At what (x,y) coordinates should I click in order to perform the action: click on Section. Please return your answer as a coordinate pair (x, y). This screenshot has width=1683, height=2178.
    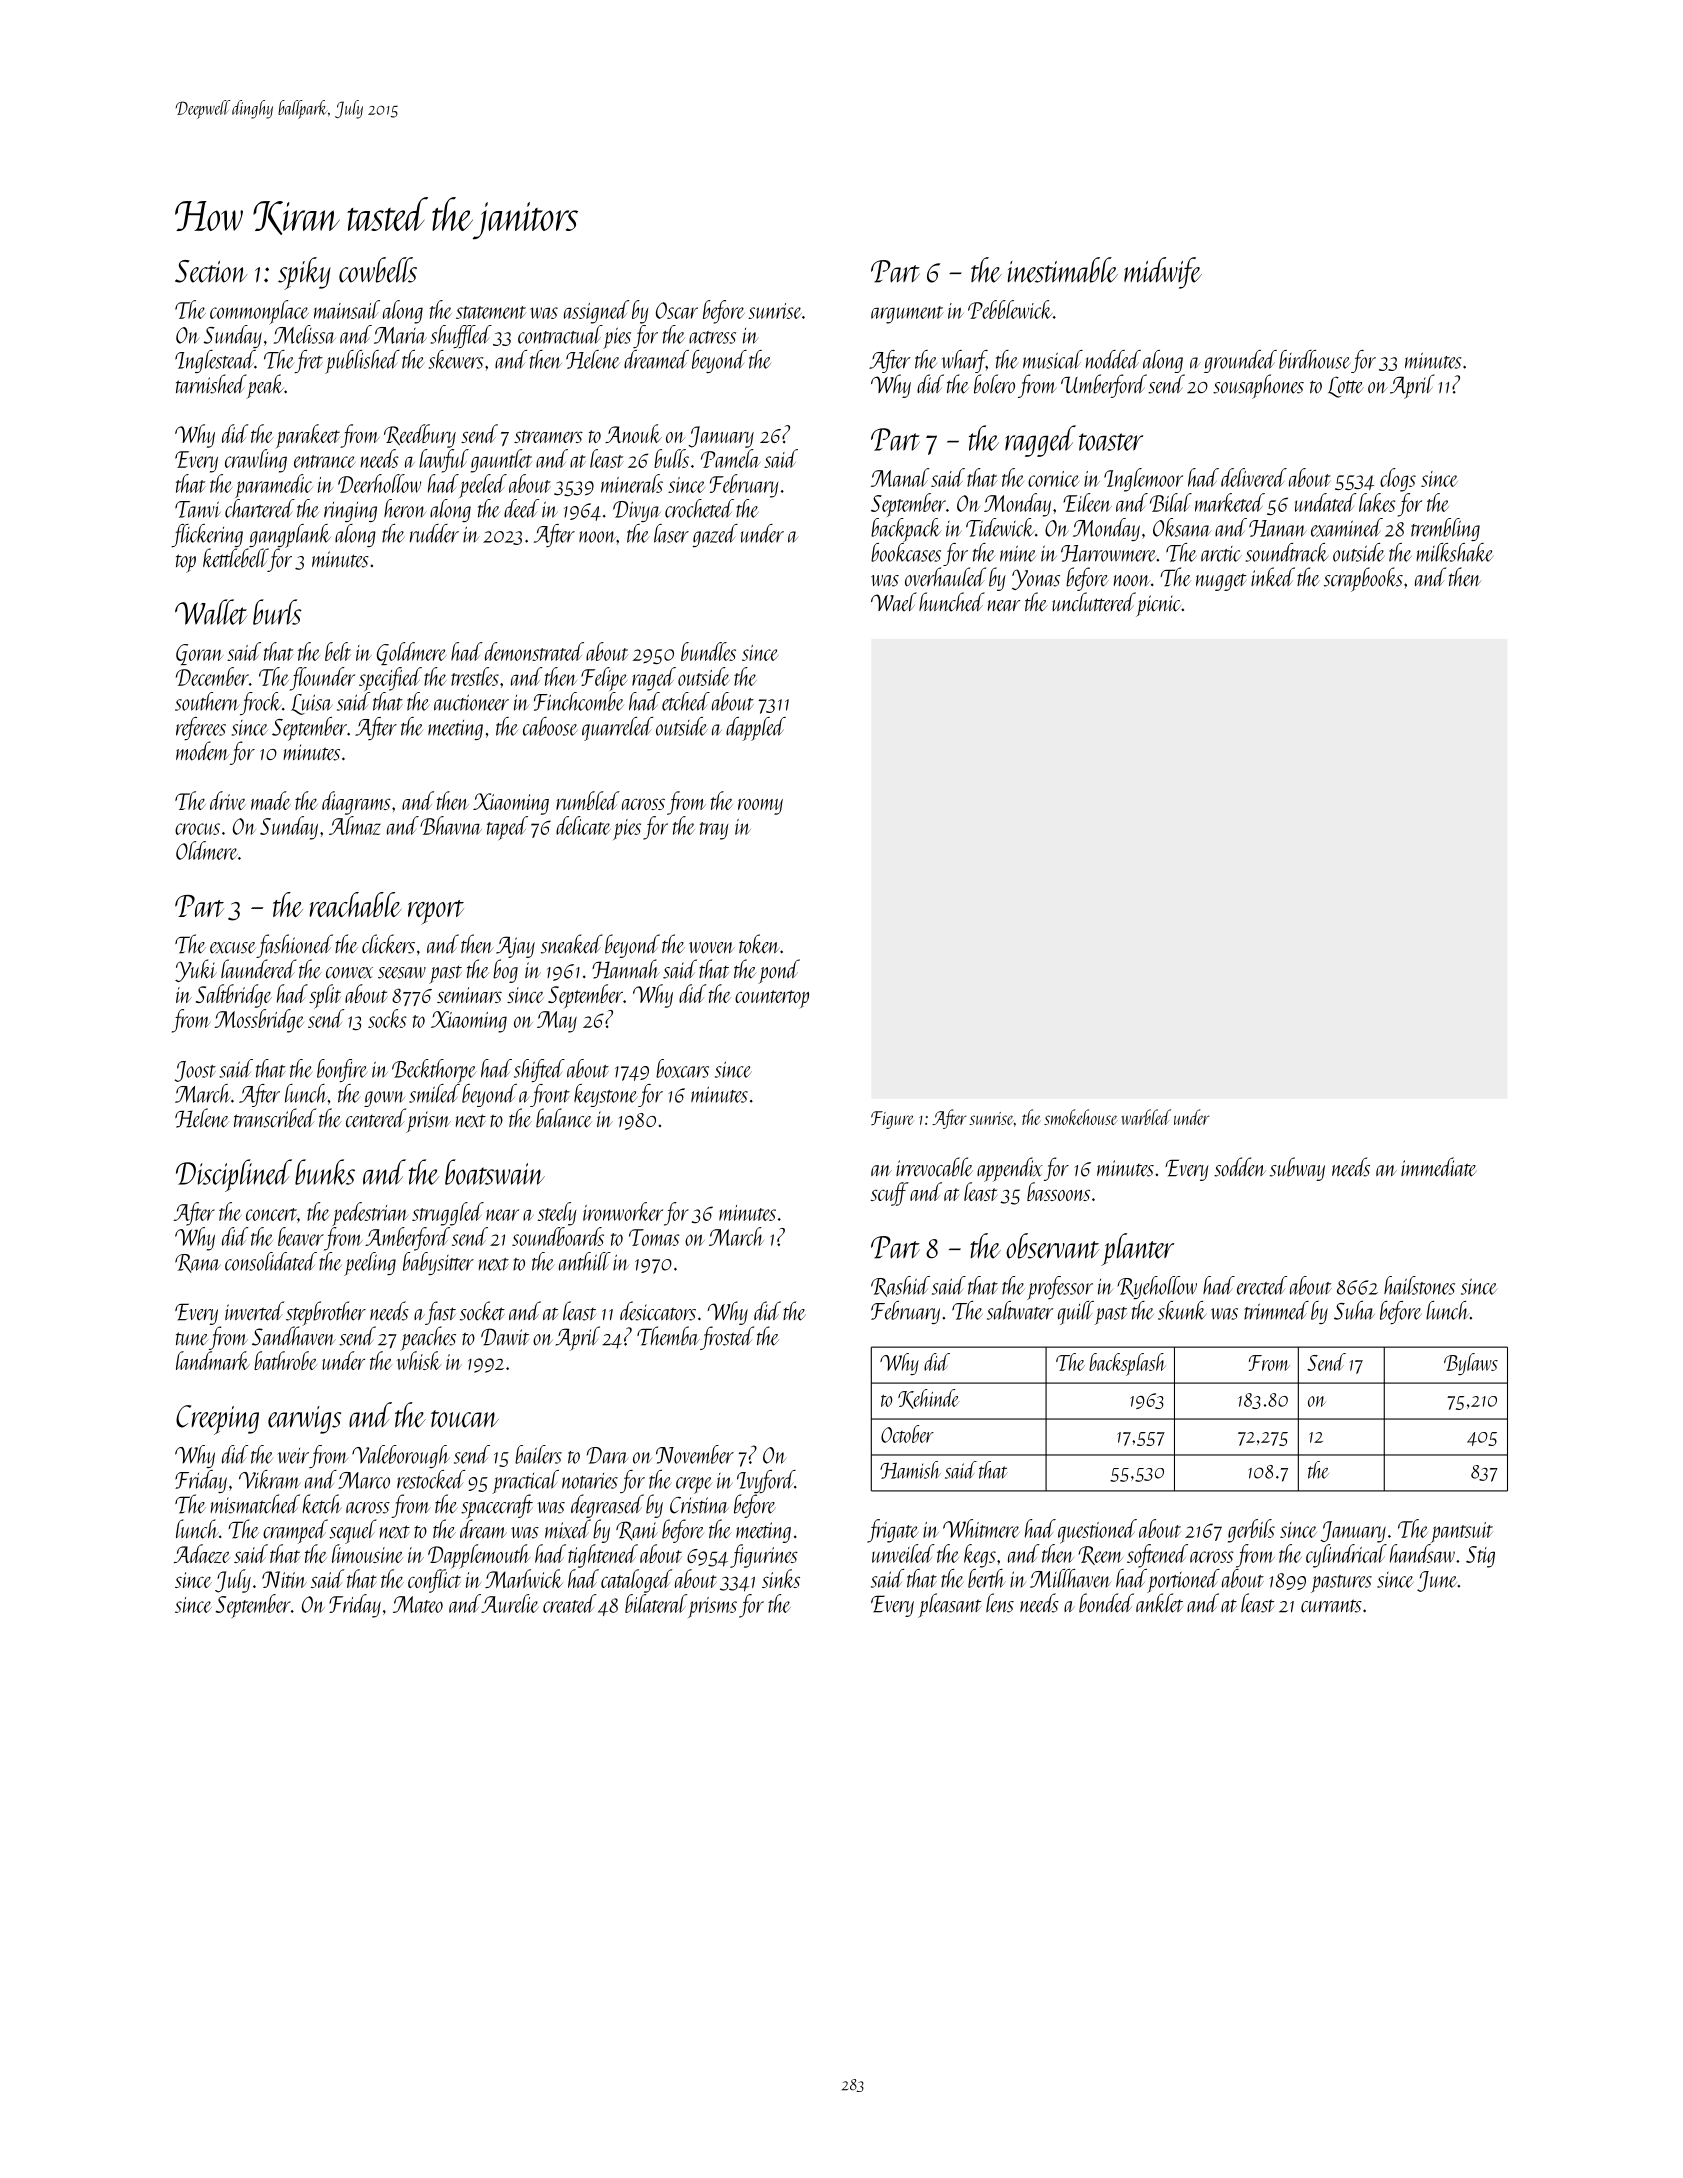
    Looking at the image, I should click on (211, 271).
